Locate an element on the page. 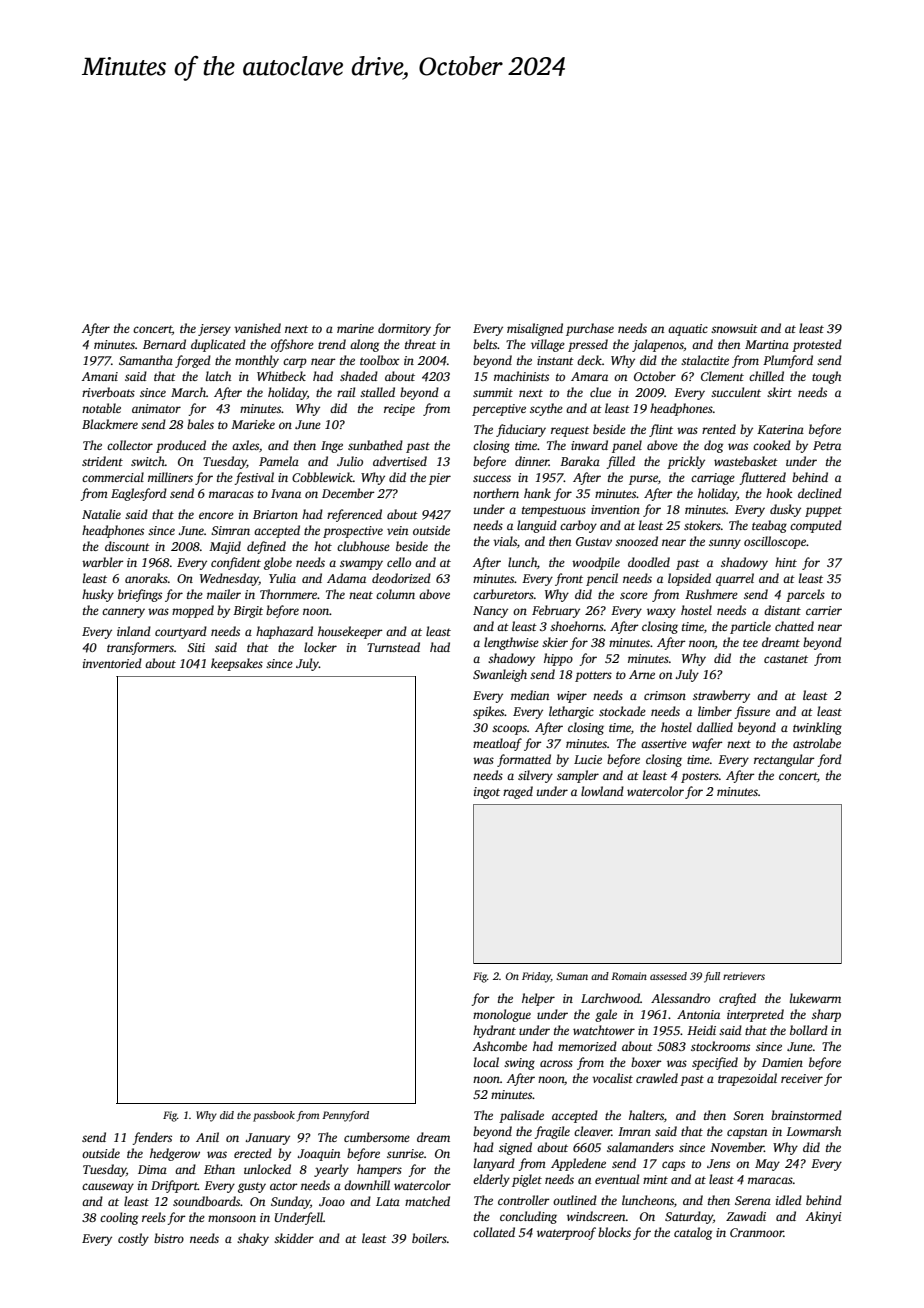 The image size is (924, 1308). mopped is located at coordinates (193, 611).
